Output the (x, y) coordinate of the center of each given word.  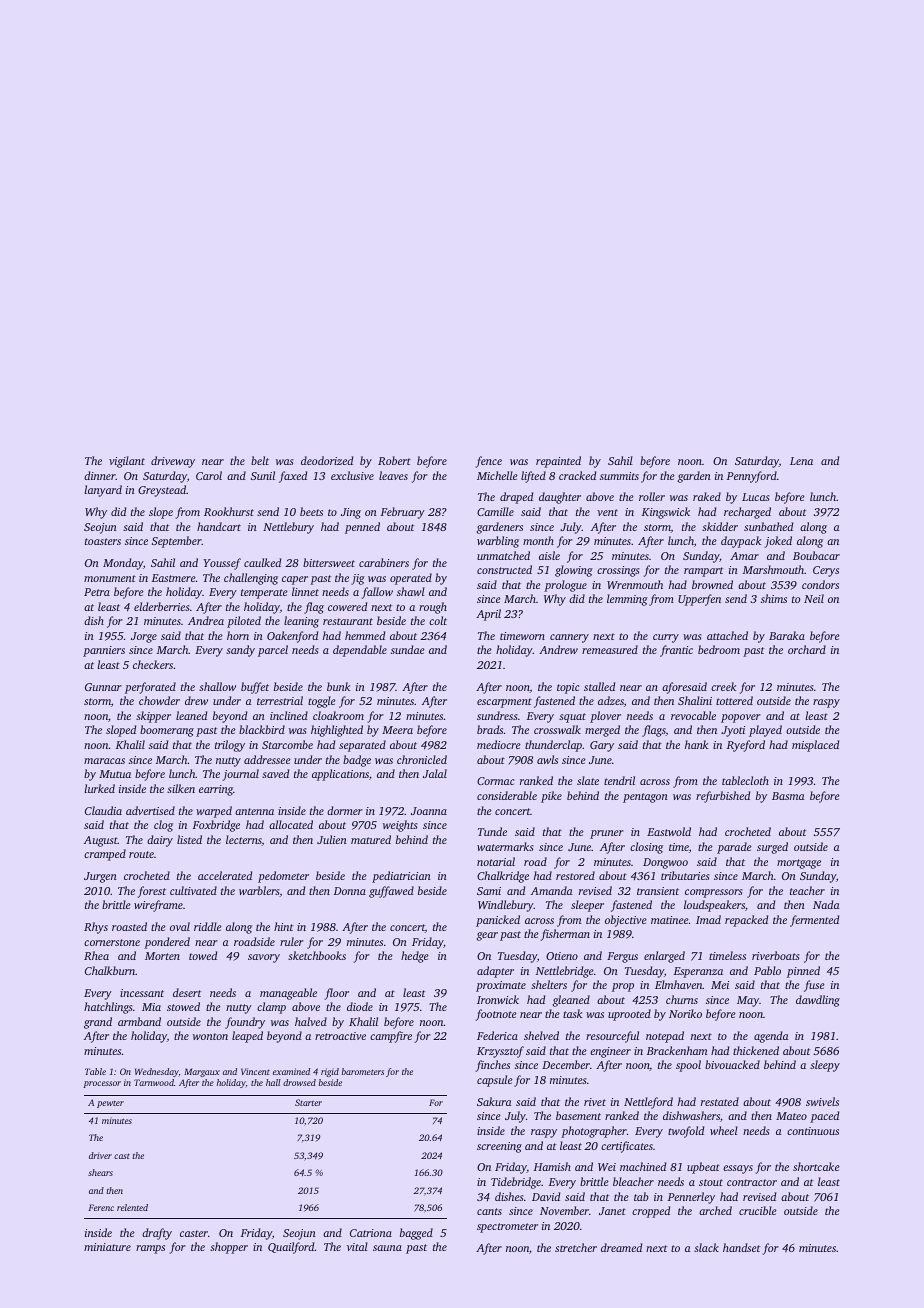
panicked (498, 921)
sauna (387, 1248)
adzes (611, 700)
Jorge (144, 637)
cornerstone (112, 942)
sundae (408, 649)
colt (438, 620)
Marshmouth (773, 569)
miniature (107, 1247)
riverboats (776, 955)
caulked (262, 562)
